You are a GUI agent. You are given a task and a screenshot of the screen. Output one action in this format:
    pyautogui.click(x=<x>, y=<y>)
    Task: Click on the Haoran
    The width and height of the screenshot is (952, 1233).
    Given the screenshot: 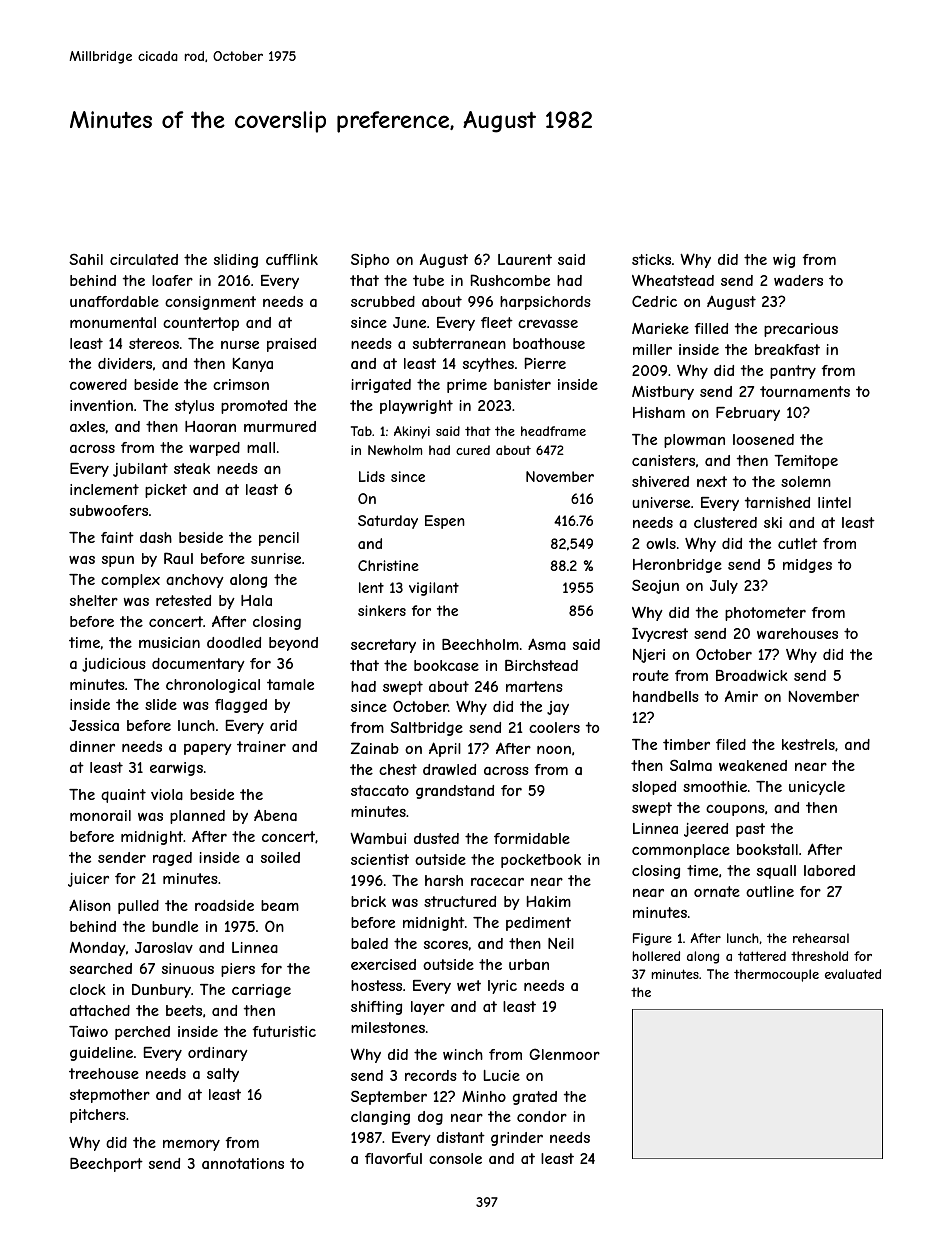 What is the action you would take?
    pyautogui.click(x=210, y=426)
